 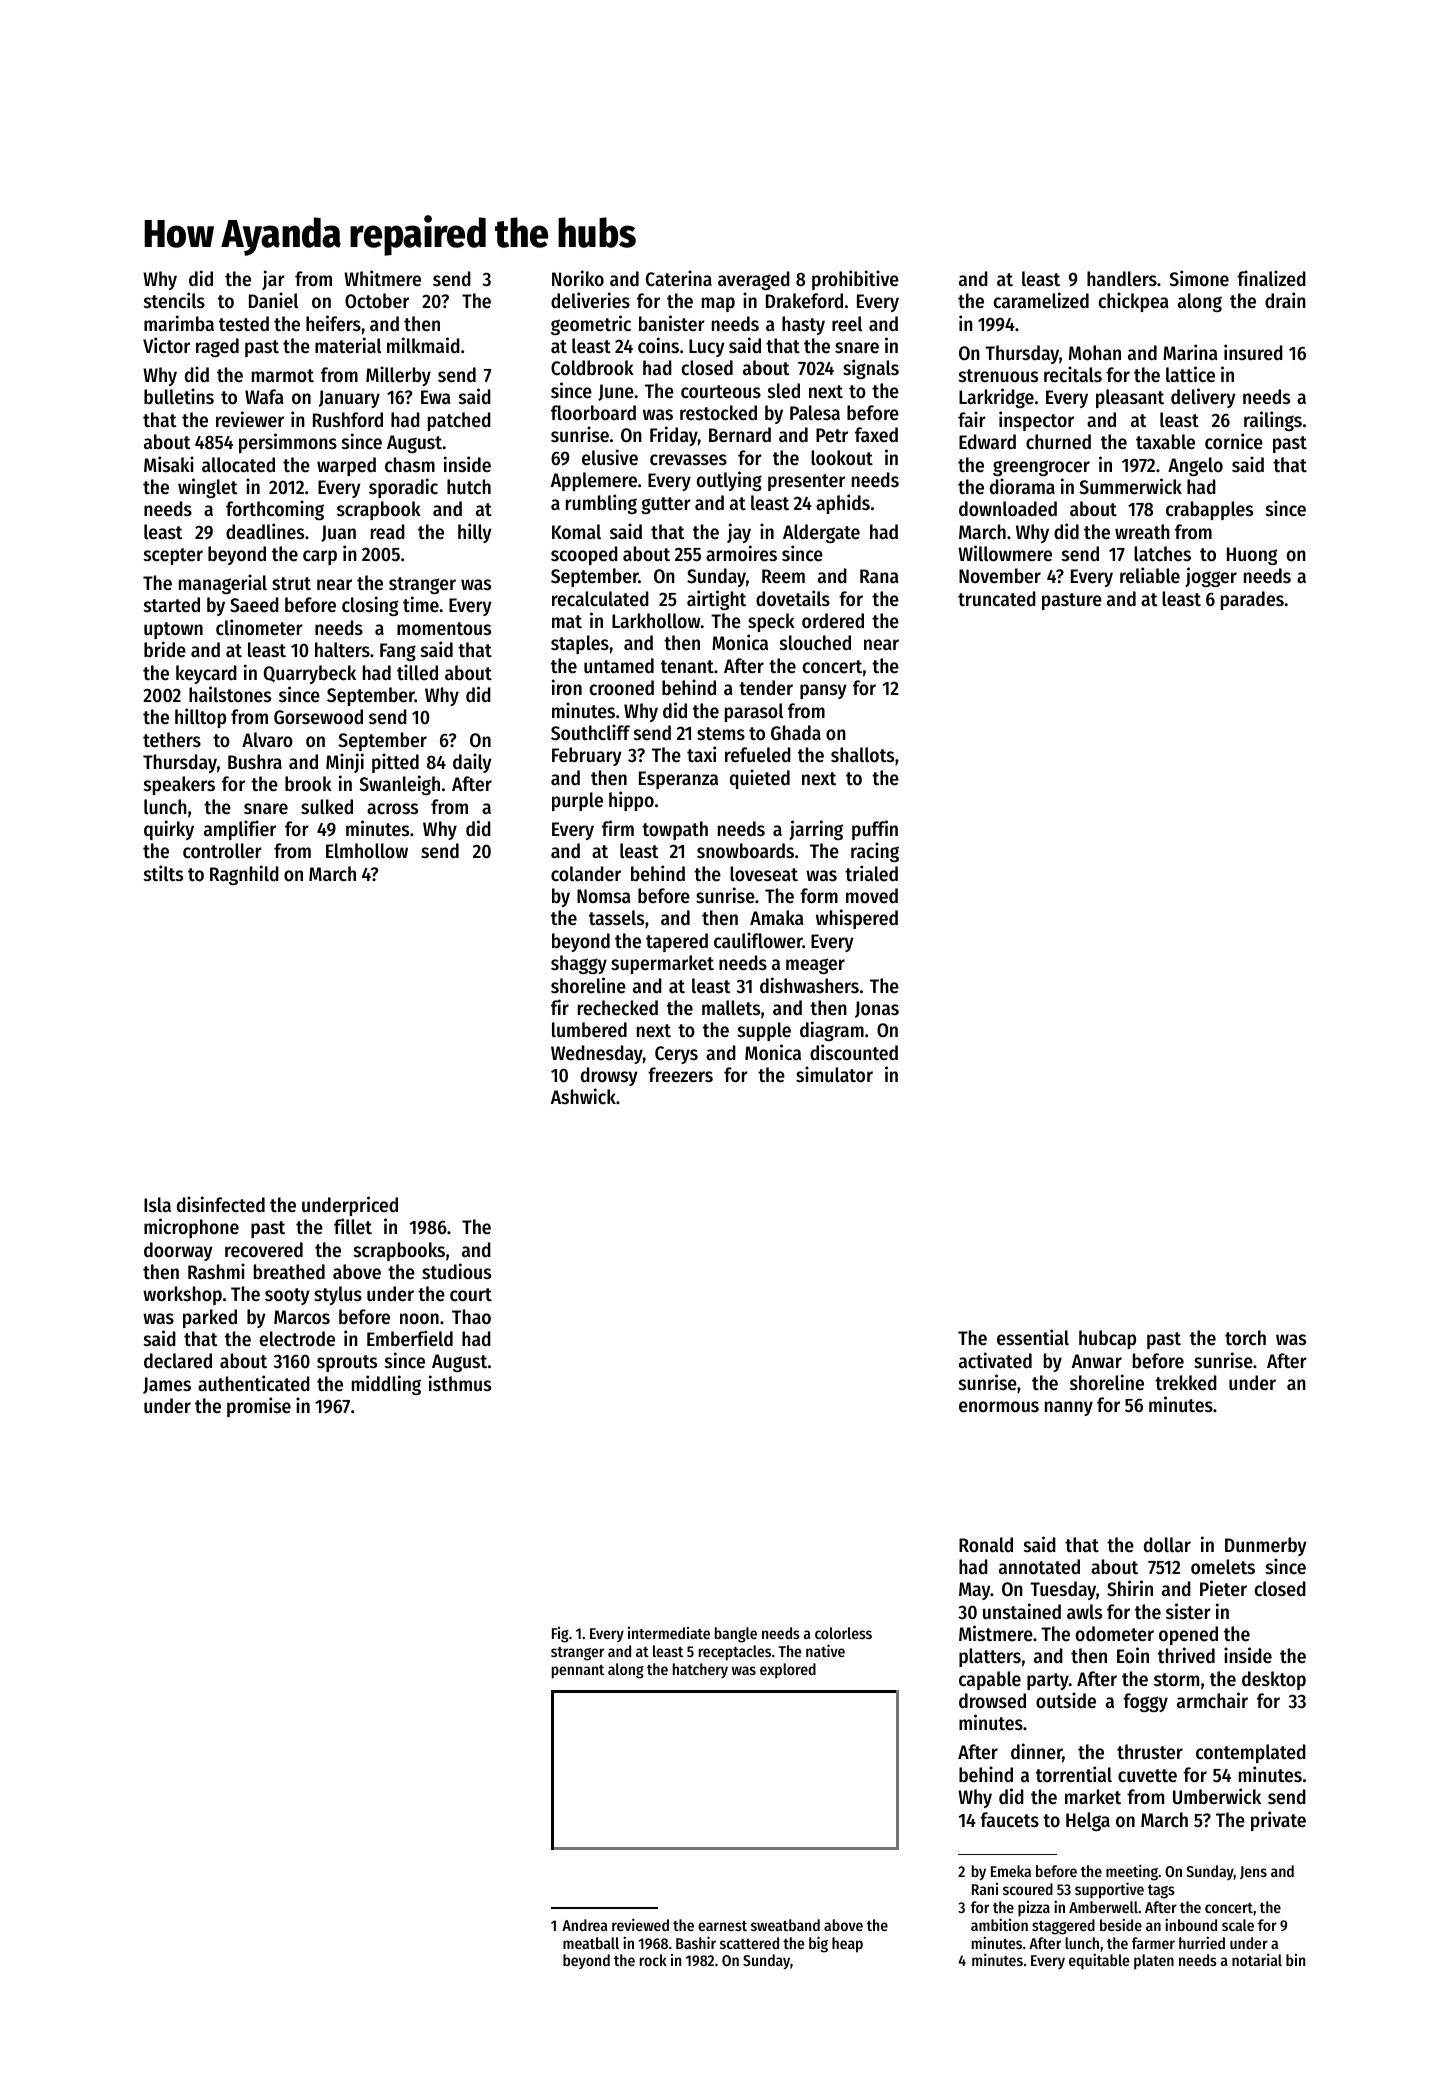 What do you see at coordinates (591, 325) in the document?
I see `geometric` at bounding box center [591, 325].
